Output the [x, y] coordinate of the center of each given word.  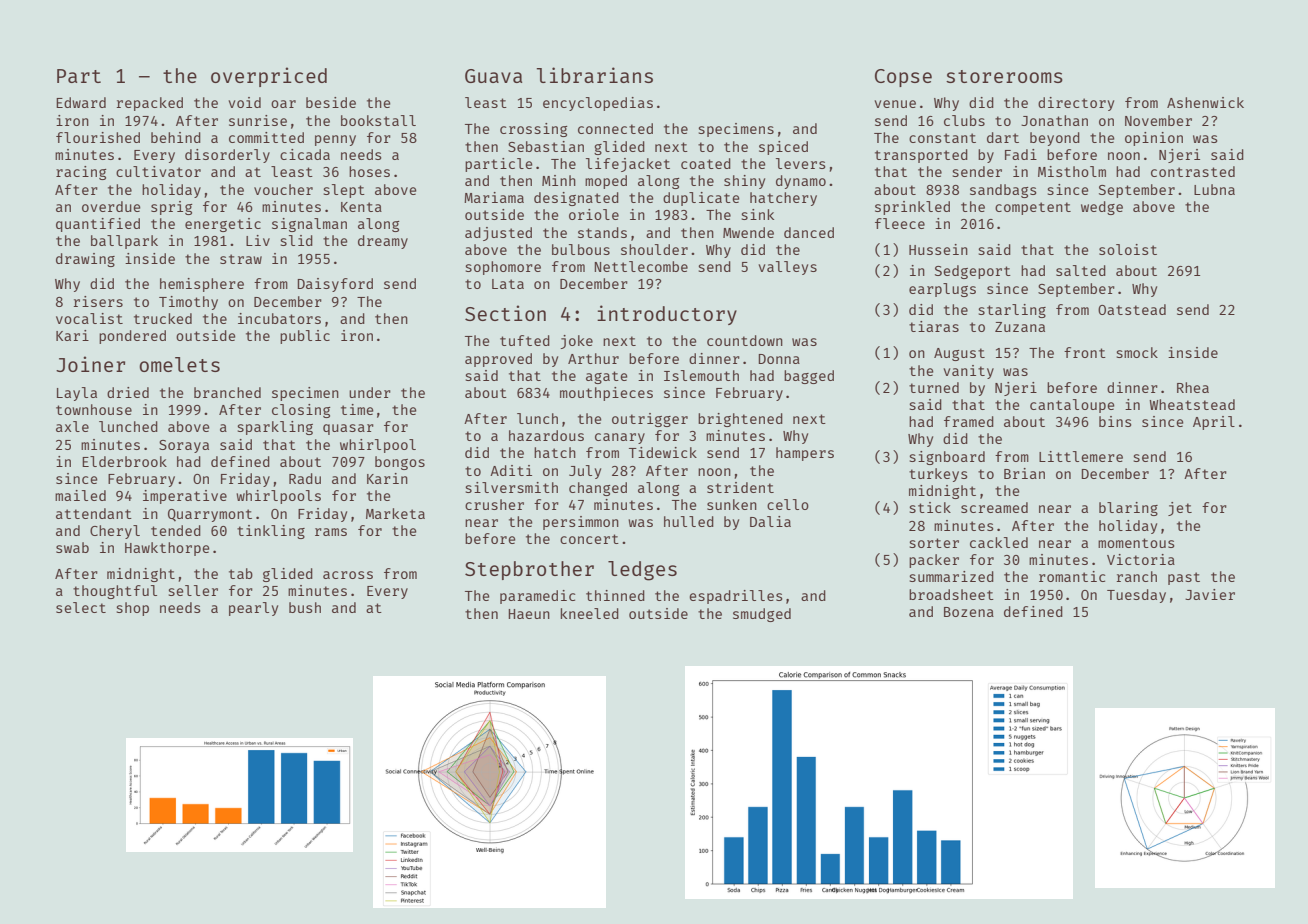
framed [969, 421]
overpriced [269, 77]
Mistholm [1072, 171]
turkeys [938, 475]
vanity [968, 372]
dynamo [801, 182]
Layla [77, 394]
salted [1081, 270]
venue [895, 104]
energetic [223, 225]
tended [176, 530]
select [81, 607]
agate [607, 377]
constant [942, 138]
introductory [667, 315]
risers [98, 301]
